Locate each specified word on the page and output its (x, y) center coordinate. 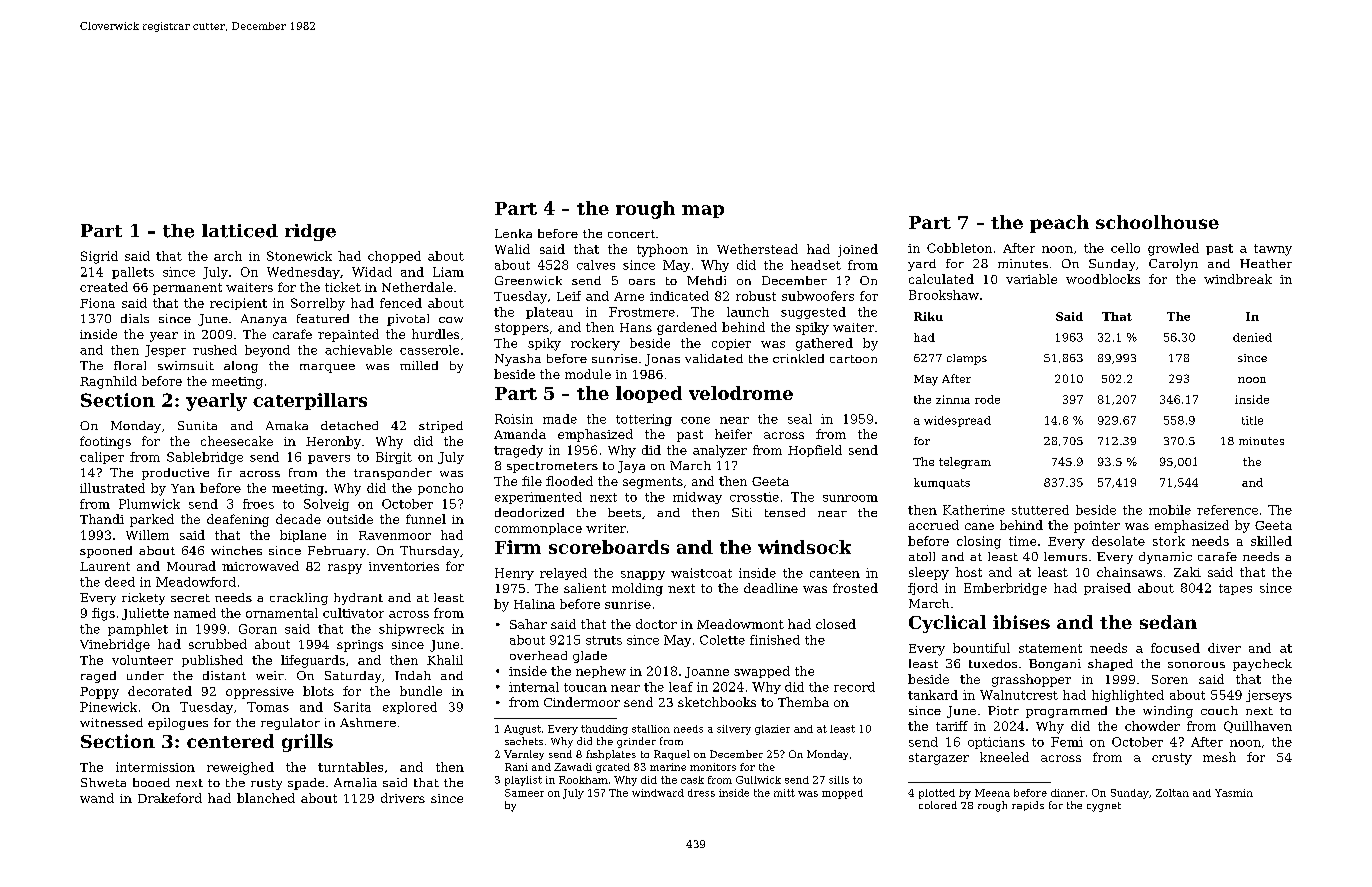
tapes (1235, 589)
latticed (240, 231)
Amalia (355, 782)
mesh (1219, 757)
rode (987, 399)
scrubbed (218, 644)
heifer (733, 434)
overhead (538, 655)
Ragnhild (108, 382)
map (703, 211)
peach (1059, 224)
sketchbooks (717, 702)
